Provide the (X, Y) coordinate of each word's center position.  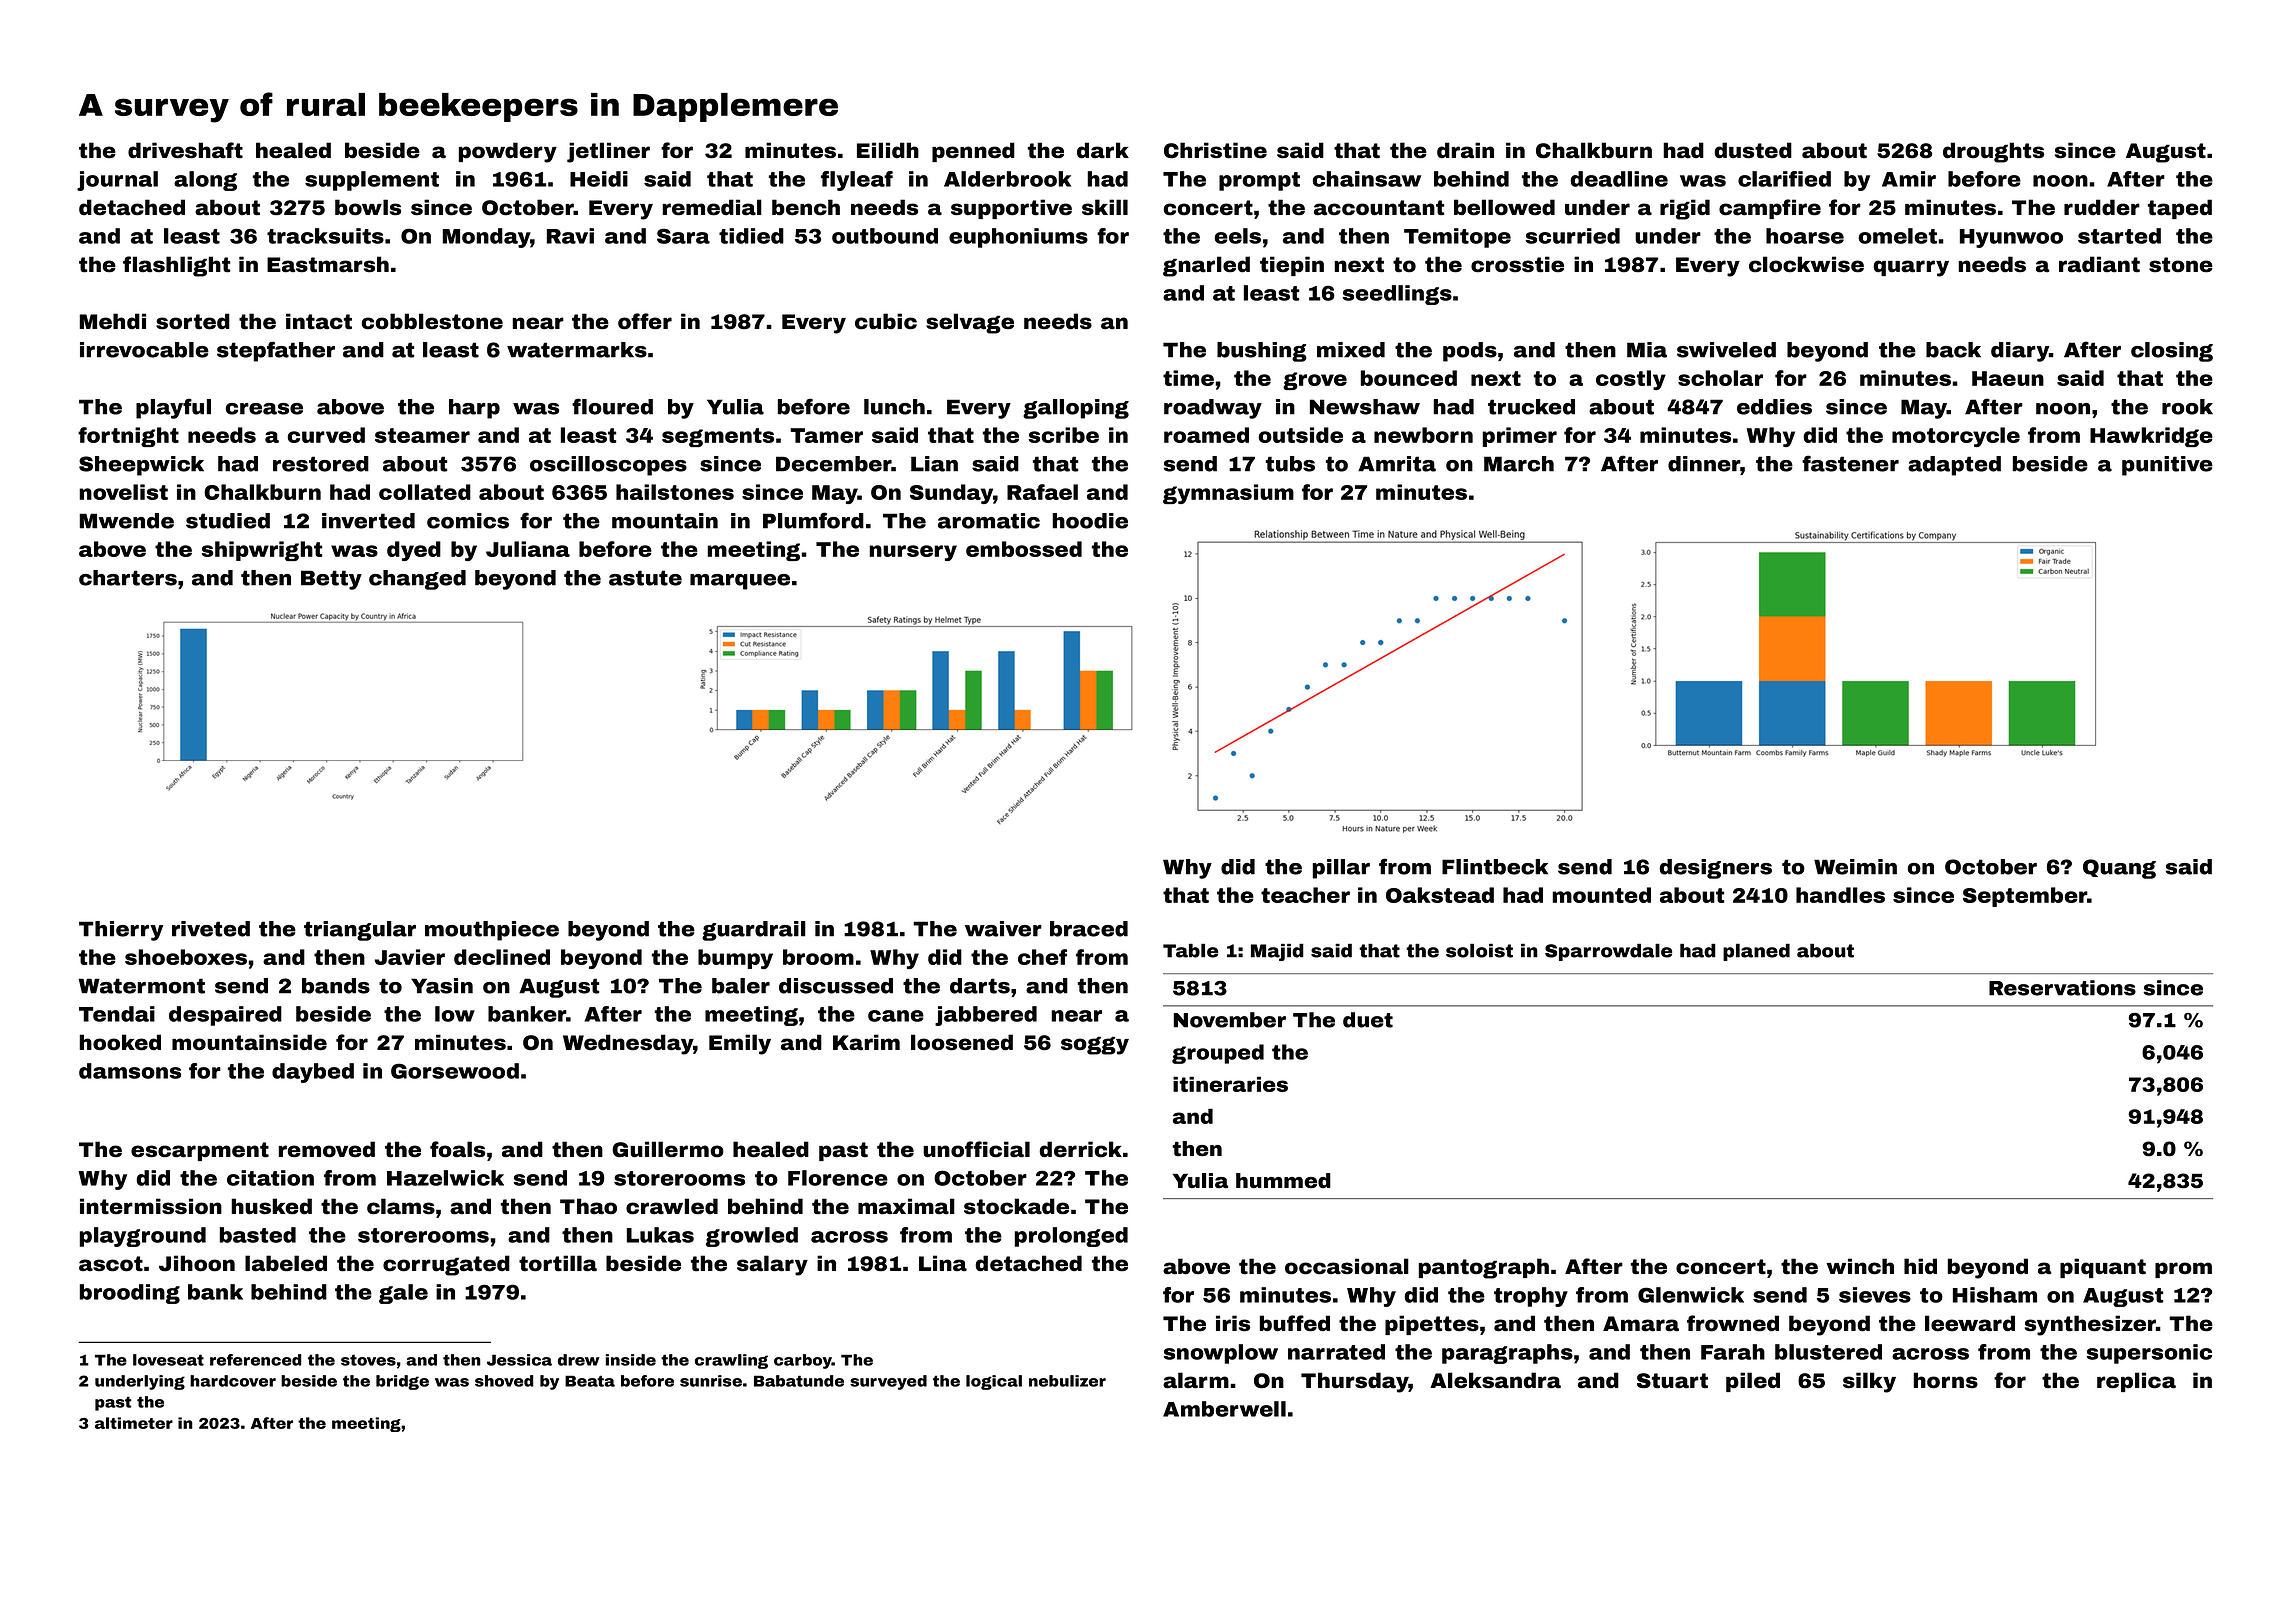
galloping (1076, 409)
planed (1756, 952)
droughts (1993, 152)
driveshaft (185, 150)
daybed (313, 1073)
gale (403, 1294)
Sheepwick (141, 466)
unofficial (976, 1149)
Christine (1215, 150)
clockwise (1806, 264)
